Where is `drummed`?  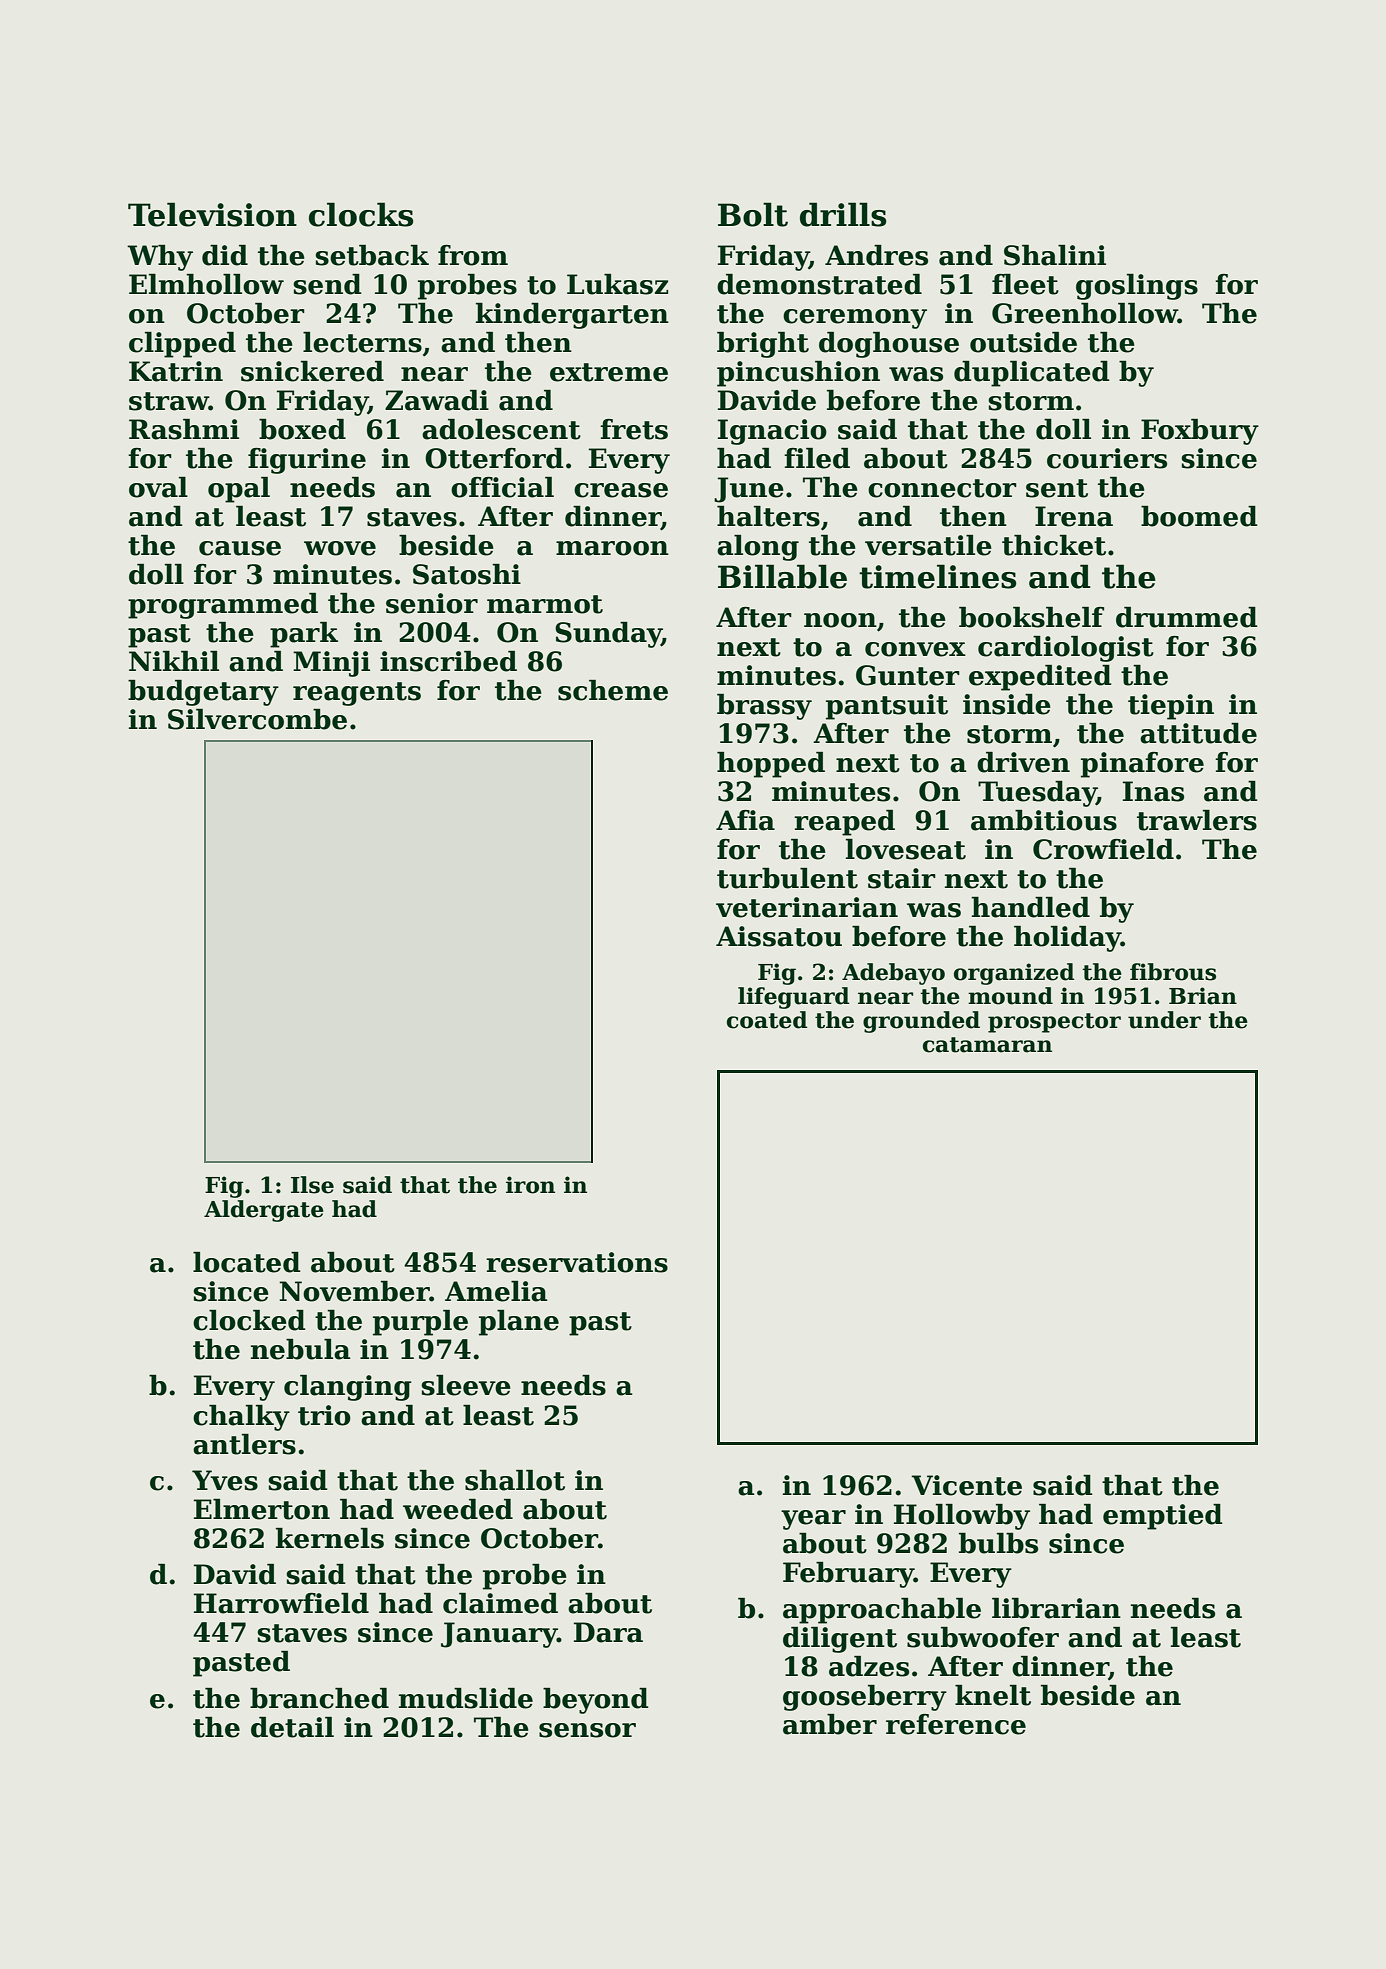 drummed is located at coordinates (1187, 617).
